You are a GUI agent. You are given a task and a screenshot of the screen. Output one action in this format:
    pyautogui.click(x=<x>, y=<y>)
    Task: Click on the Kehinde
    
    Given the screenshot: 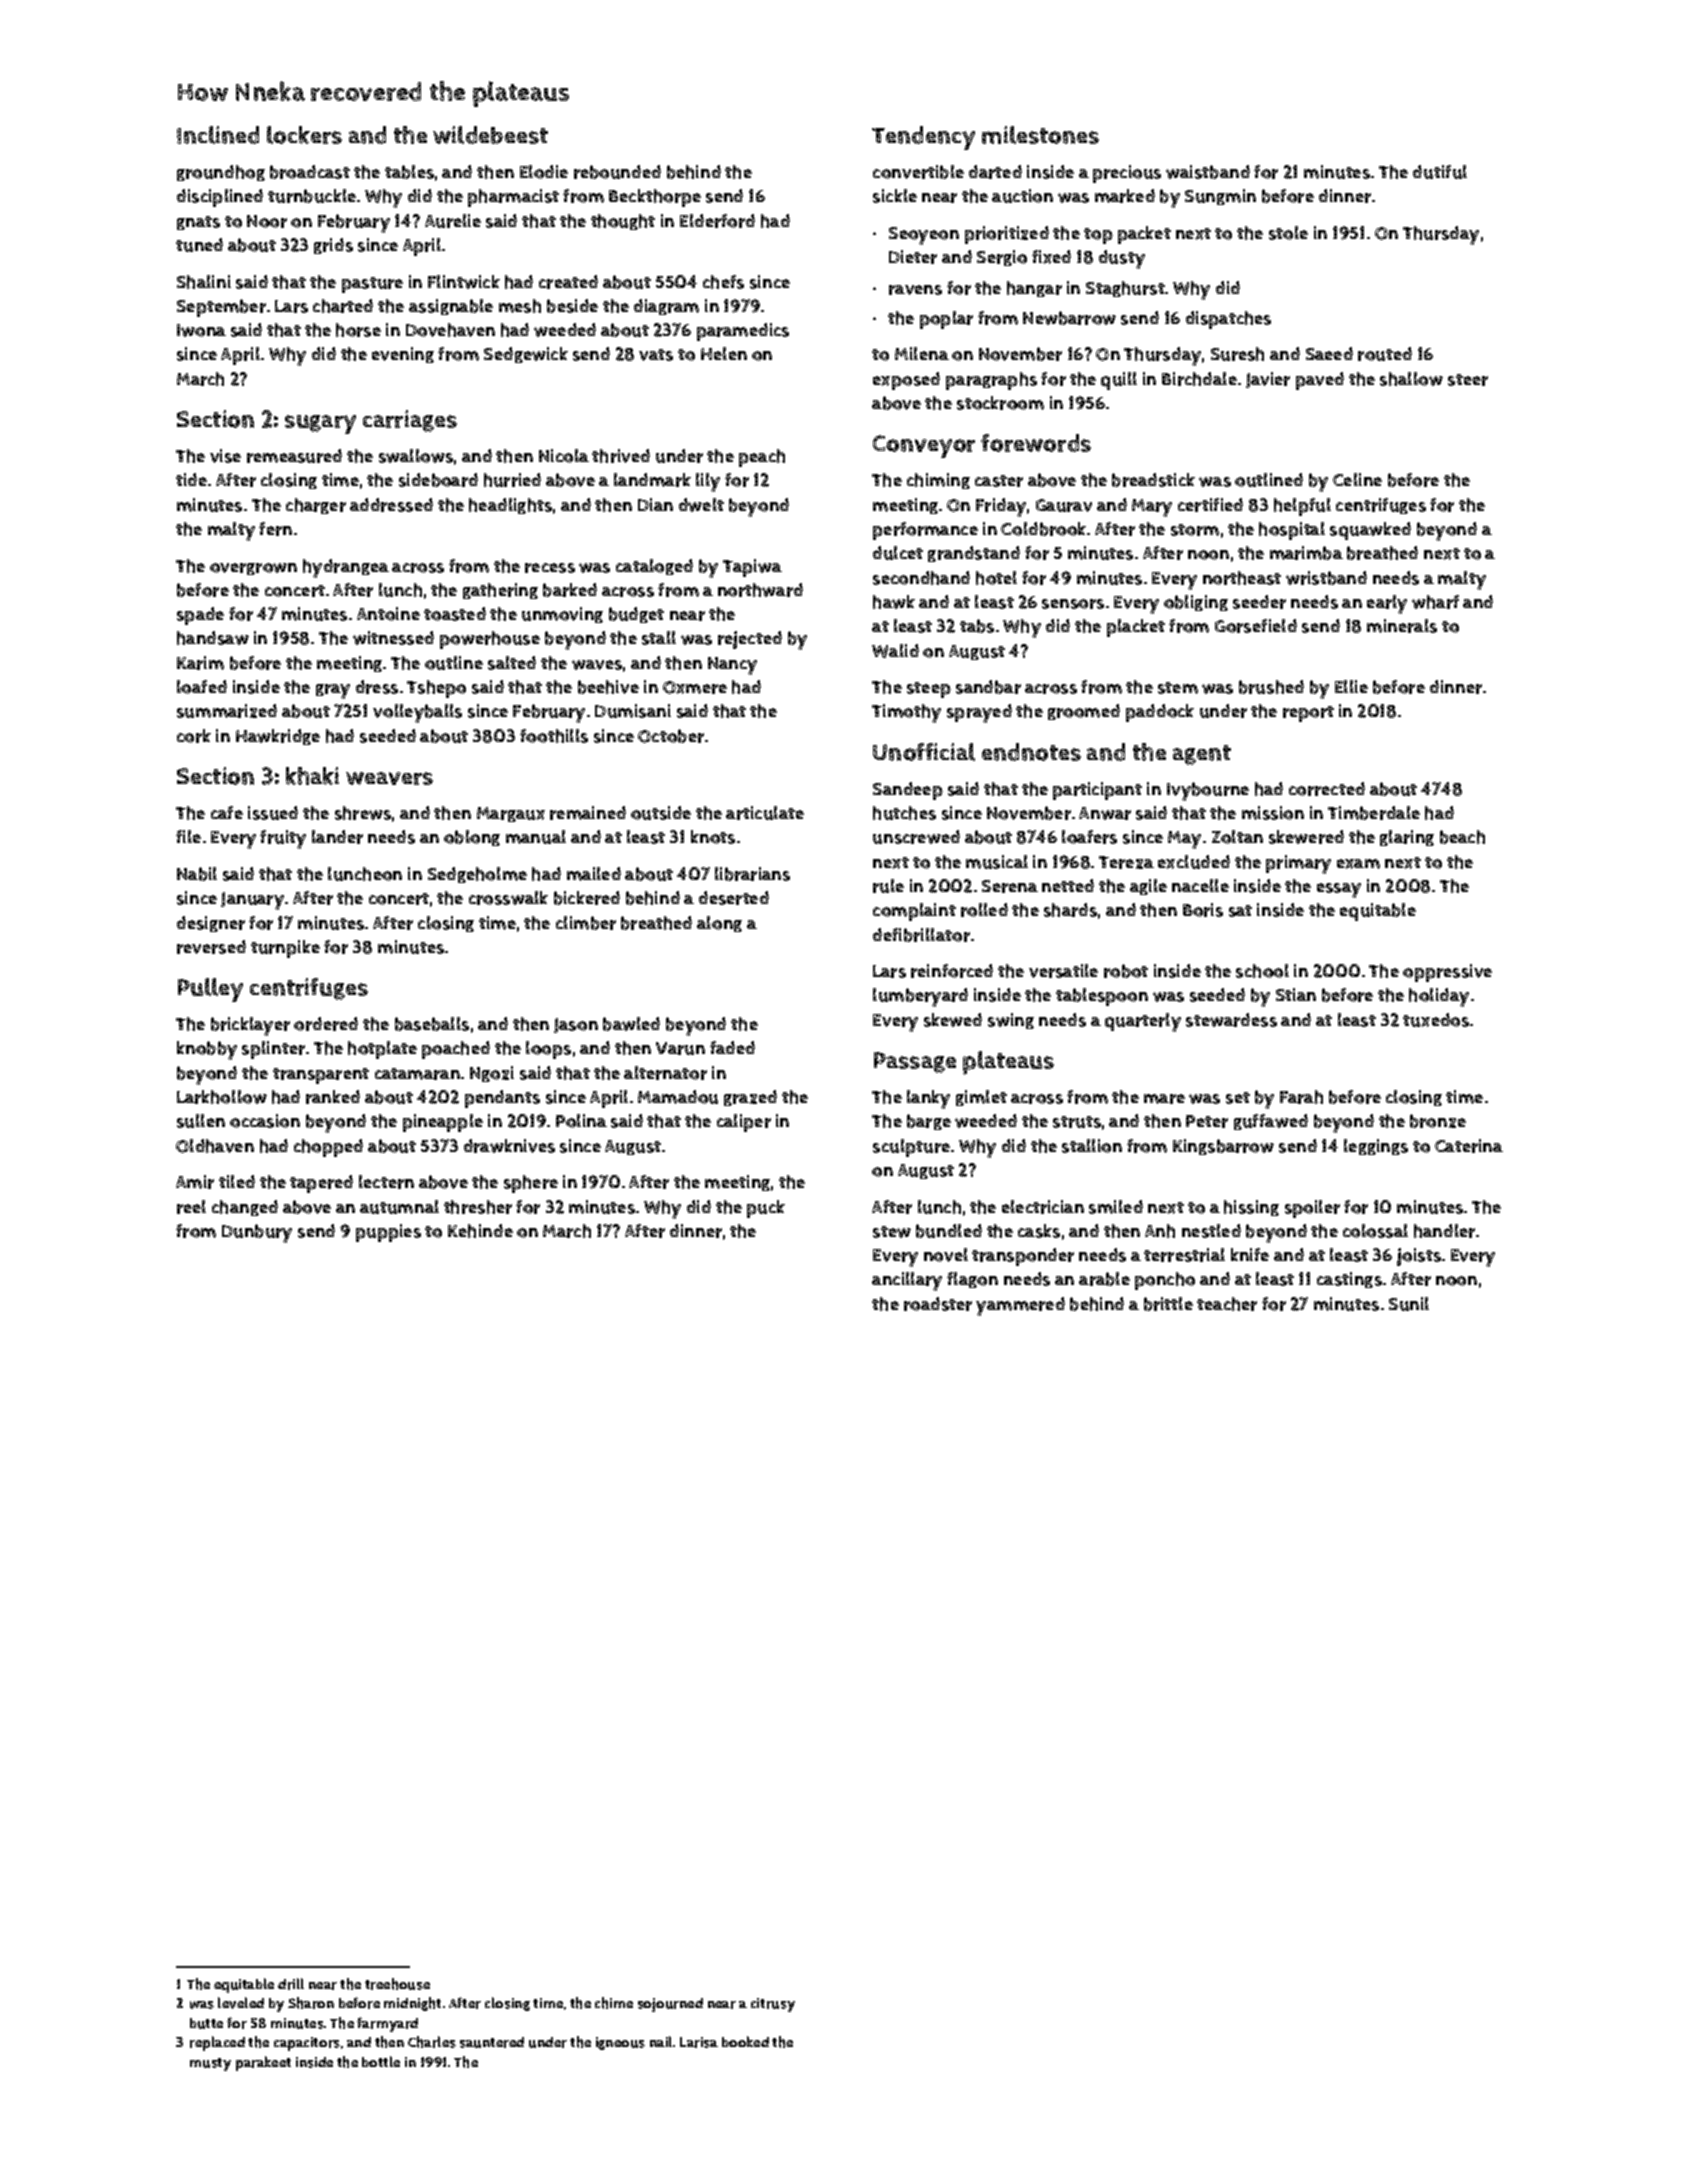 What is the action you would take?
    pyautogui.click(x=480, y=1231)
